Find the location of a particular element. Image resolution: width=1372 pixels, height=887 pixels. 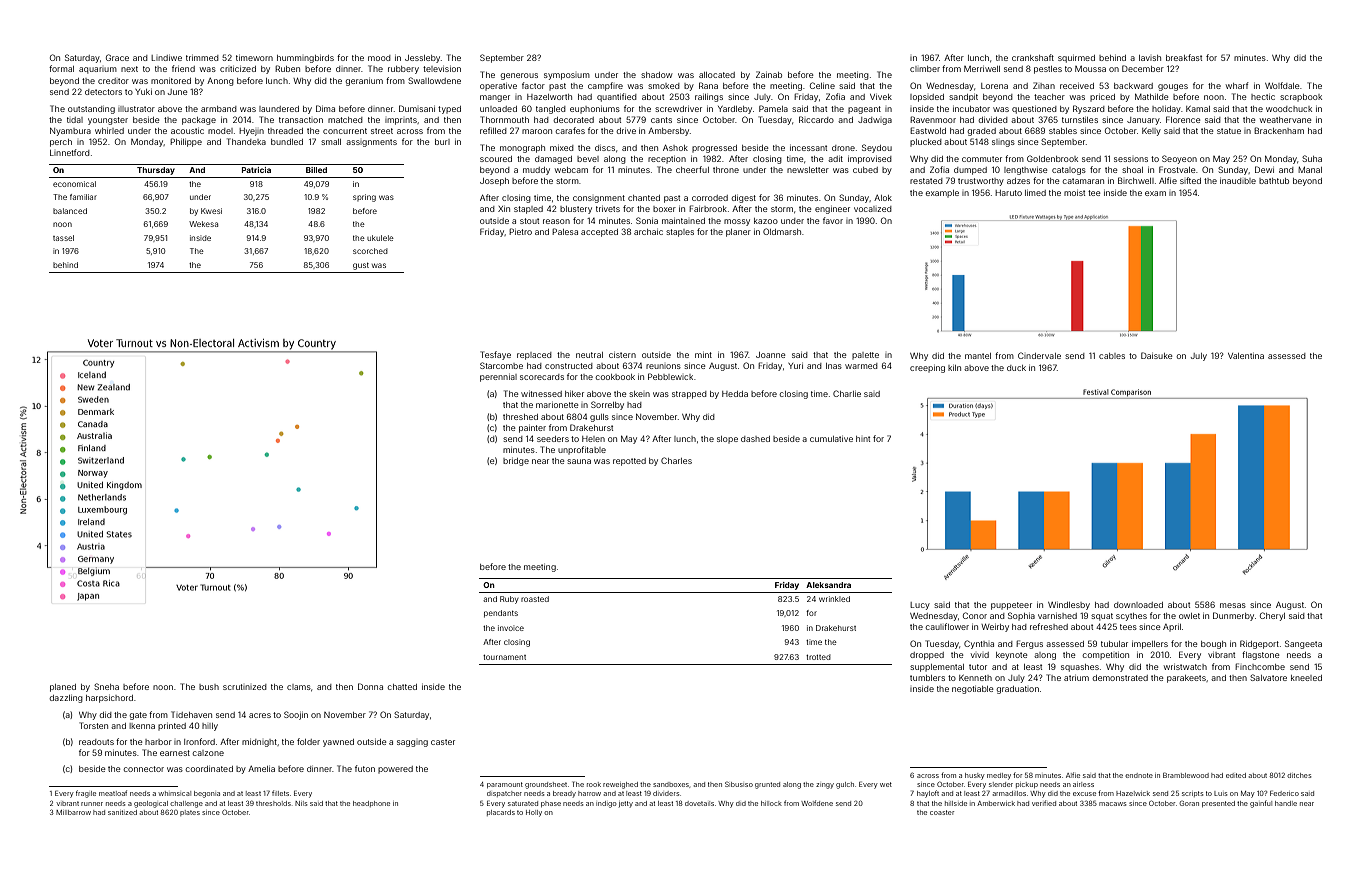

clams is located at coordinates (299, 687).
